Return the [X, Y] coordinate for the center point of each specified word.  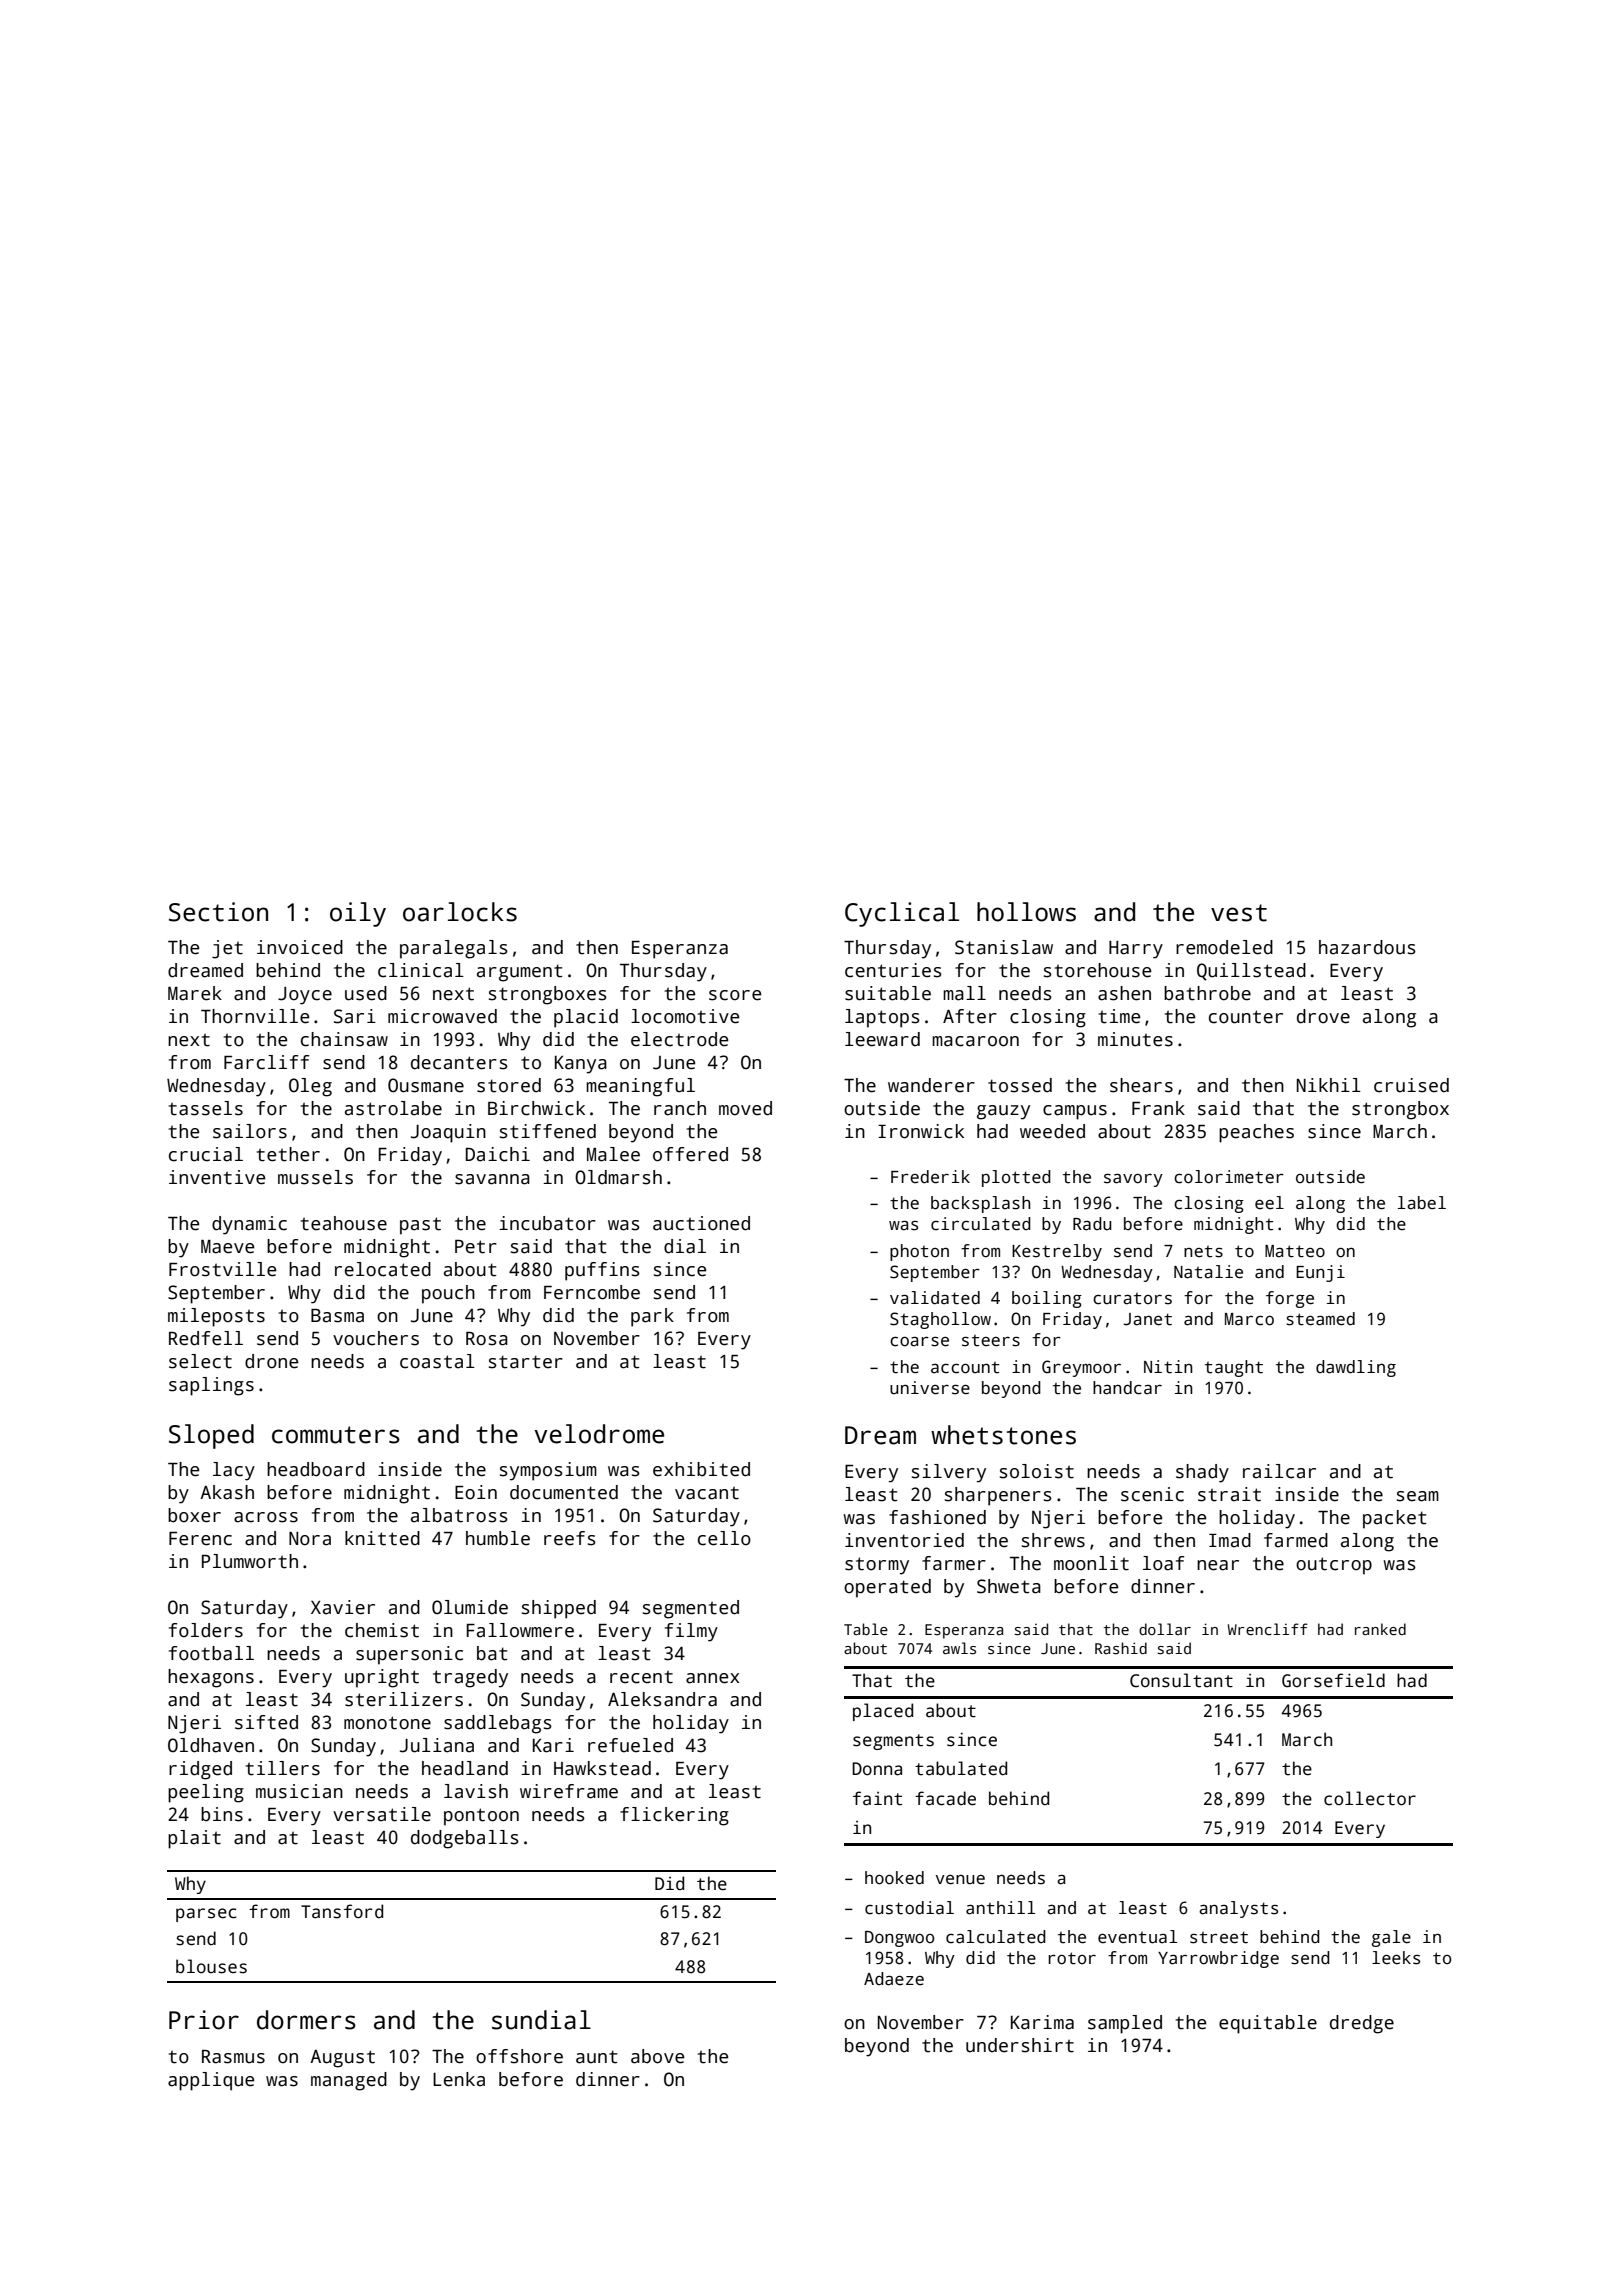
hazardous [1367, 947]
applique [211, 2081]
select [200, 1361]
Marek [195, 993]
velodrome [599, 1434]
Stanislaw [1004, 947]
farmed [1296, 1540]
